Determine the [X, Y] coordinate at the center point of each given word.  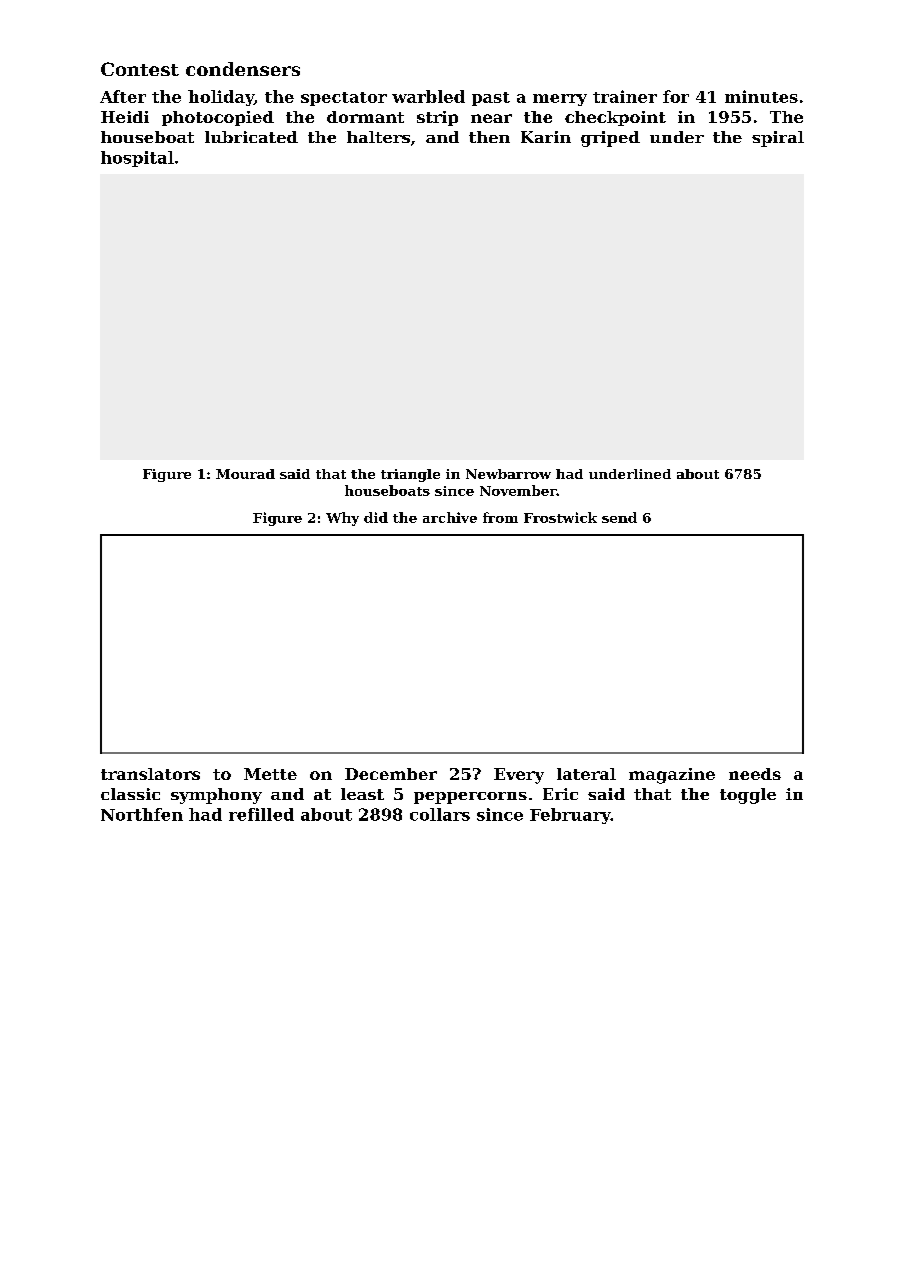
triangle [410, 475]
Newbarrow [508, 474]
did [376, 517]
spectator [344, 99]
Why [342, 519]
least [362, 794]
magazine [672, 776]
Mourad [245, 474]
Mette [270, 774]
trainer [625, 96]
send [619, 517]
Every [519, 776]
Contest [140, 69]
